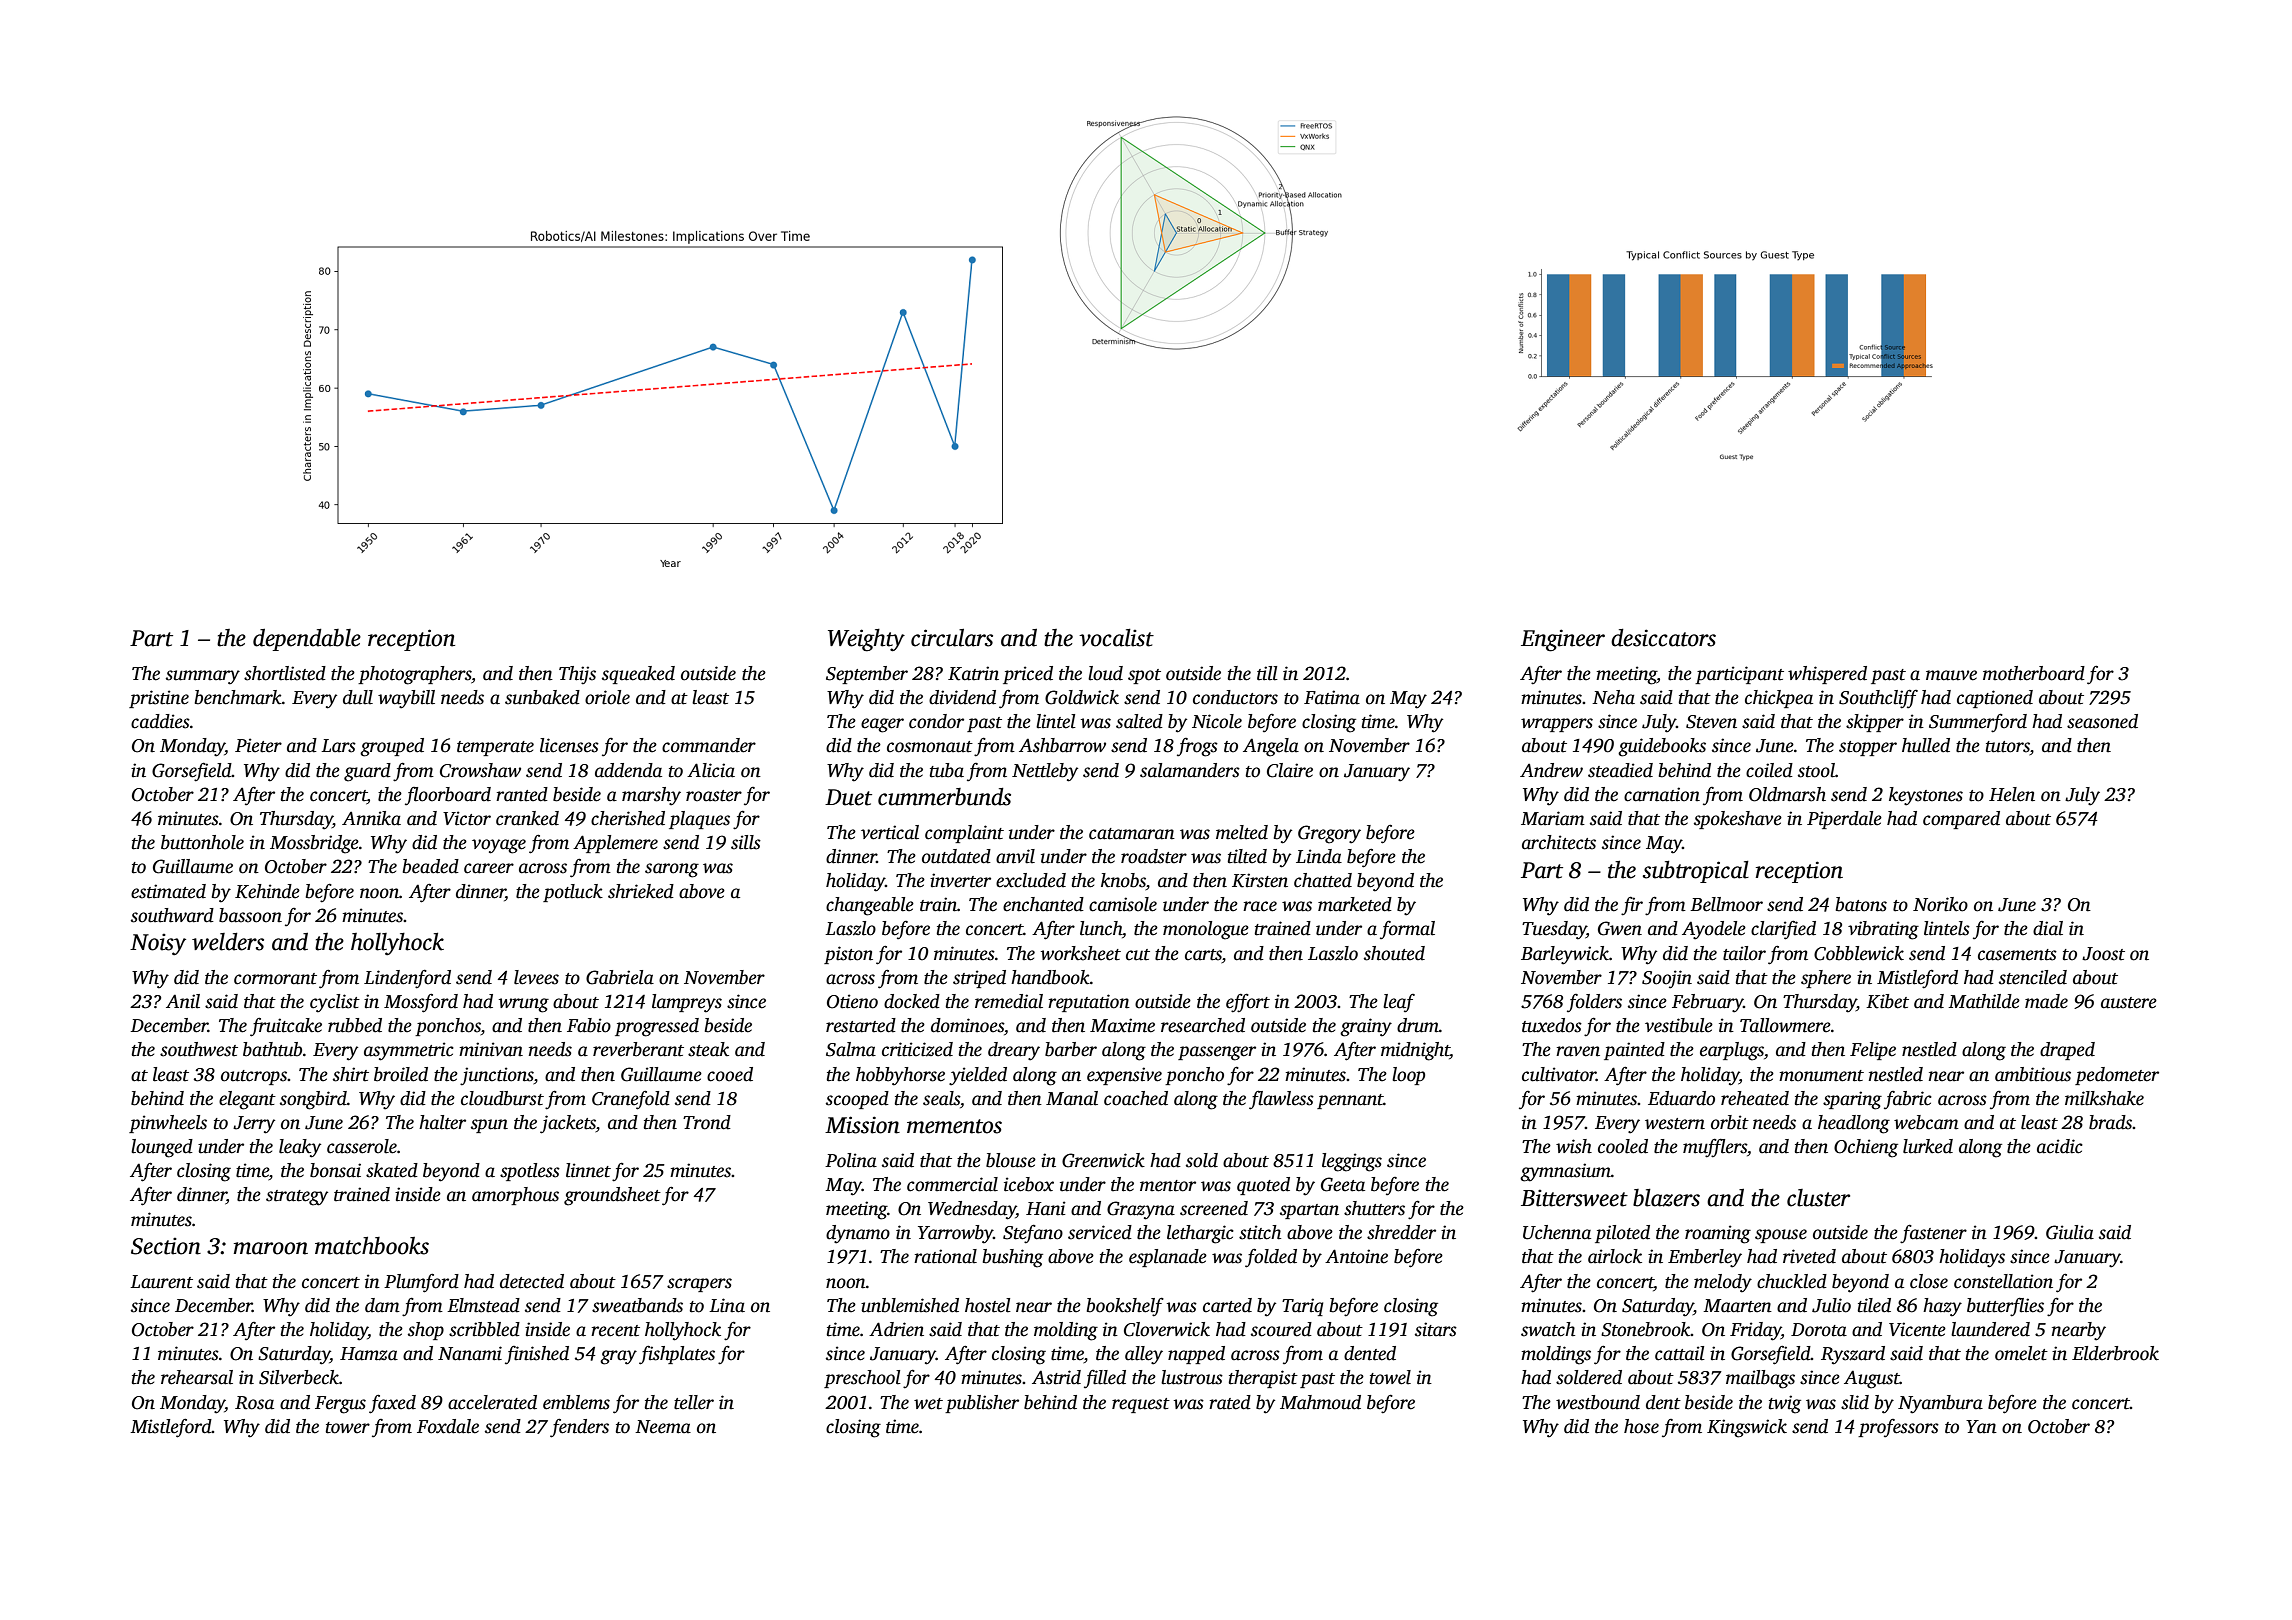 This screenshot has width=2292, height=1620. I want to click on oriole, so click(607, 697).
